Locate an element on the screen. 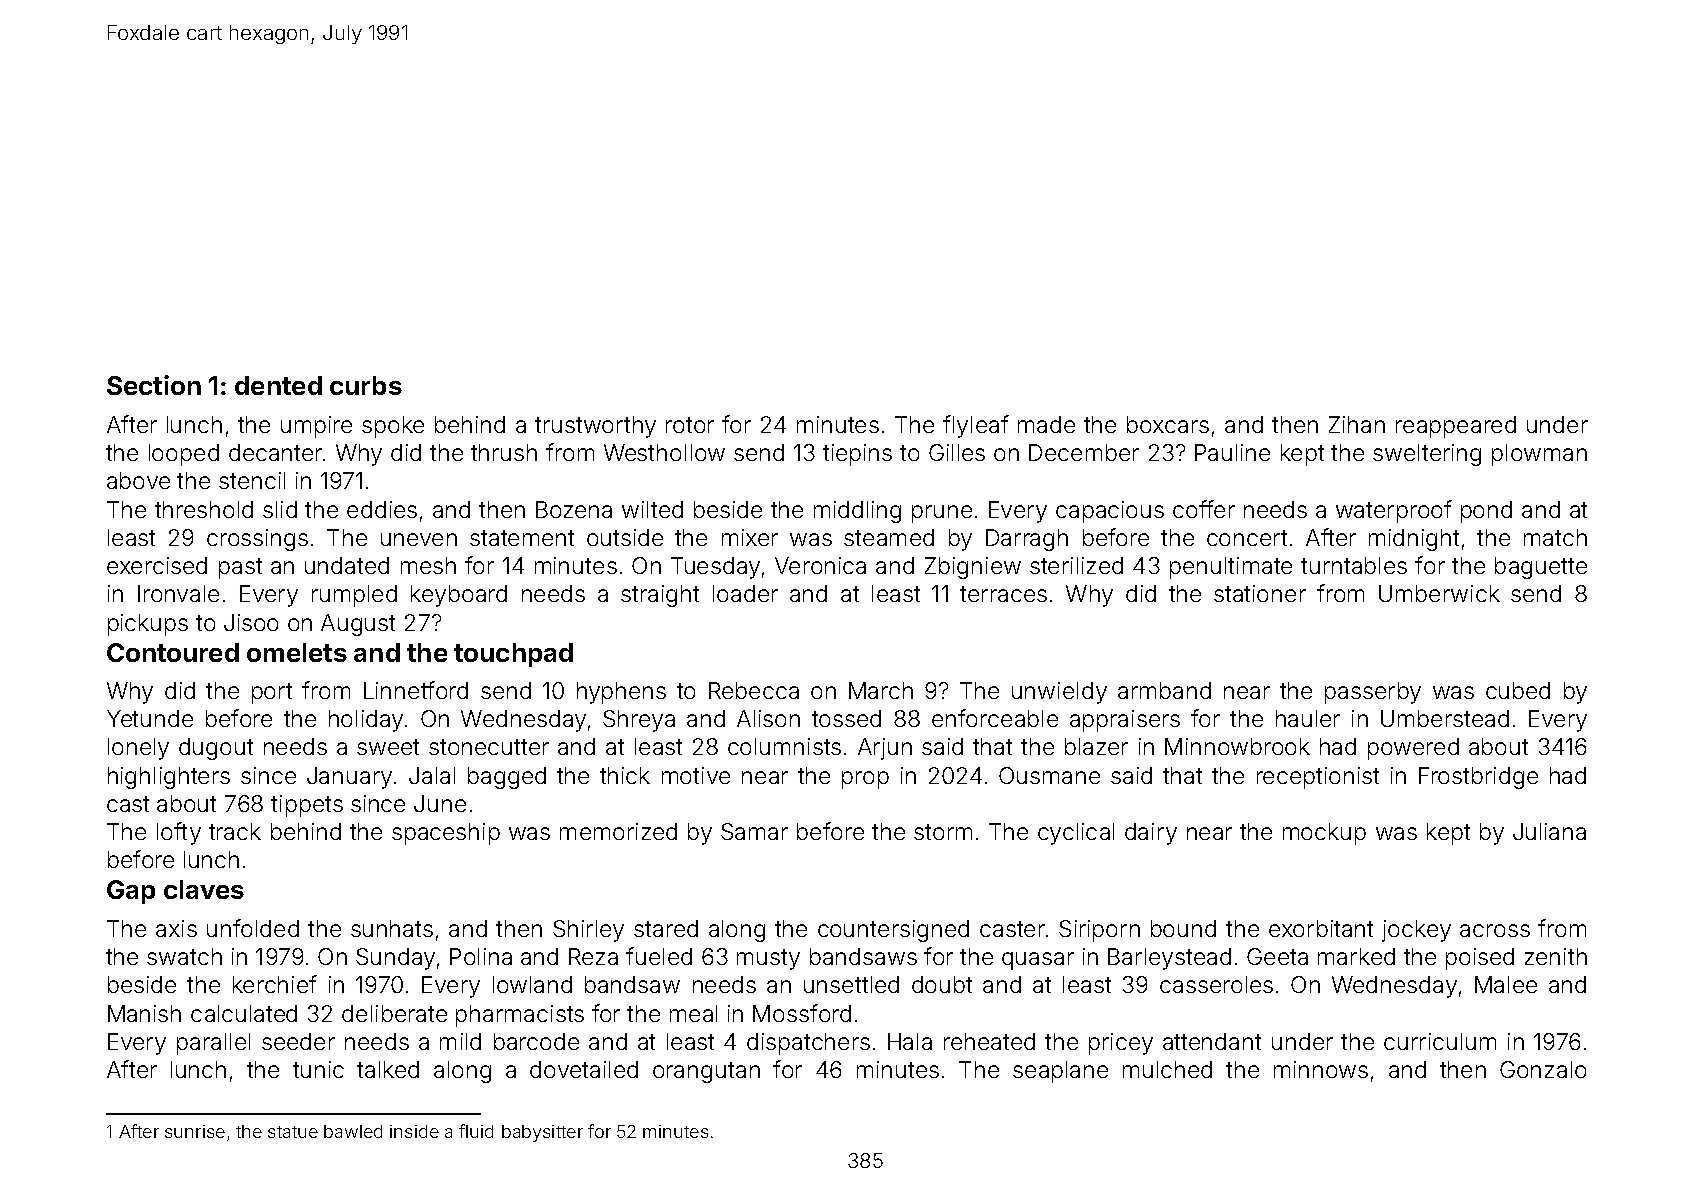 The image size is (1694, 1198). cubed is located at coordinates (1518, 690).
